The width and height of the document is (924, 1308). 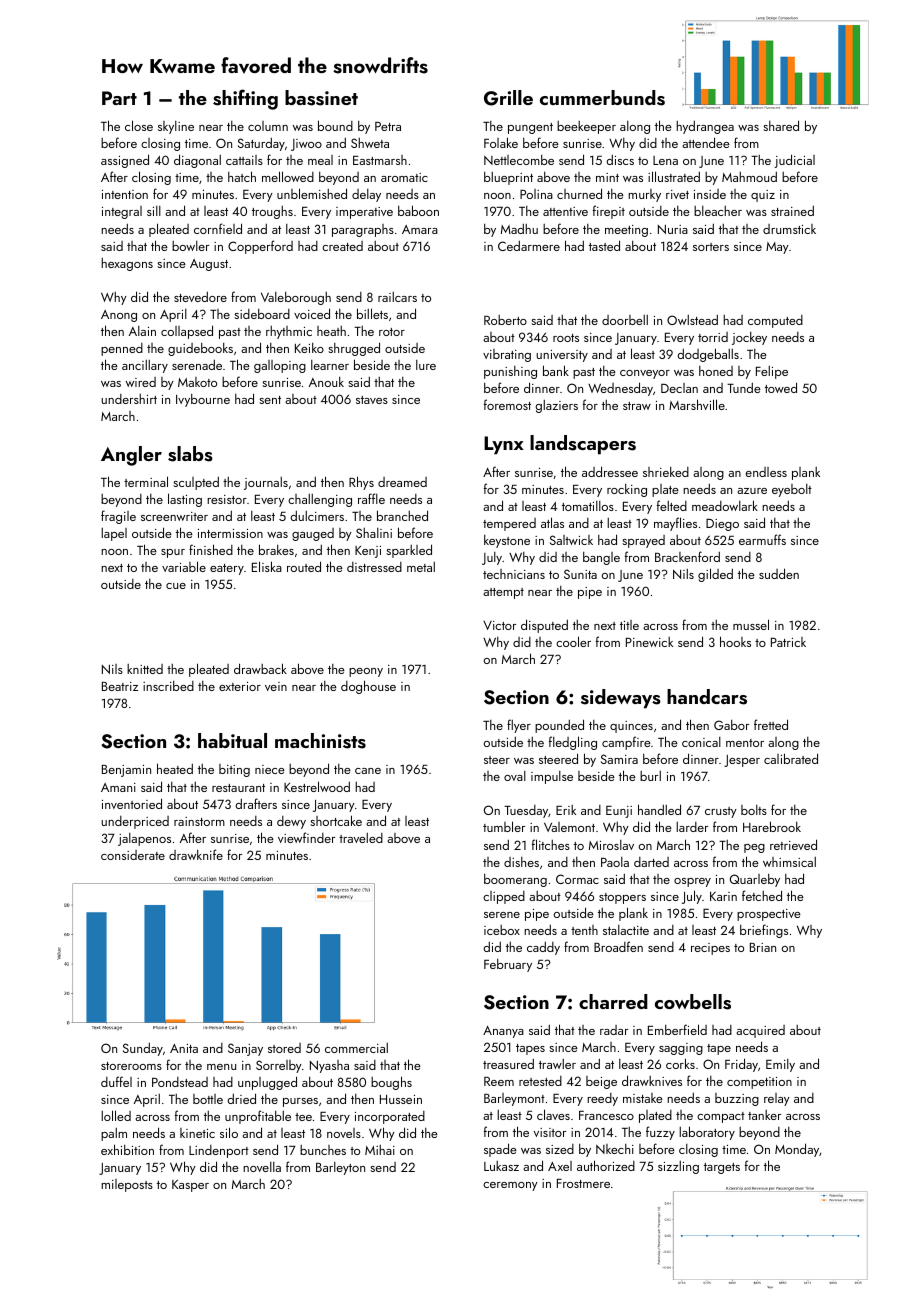 I want to click on rainstorm, so click(x=199, y=821).
